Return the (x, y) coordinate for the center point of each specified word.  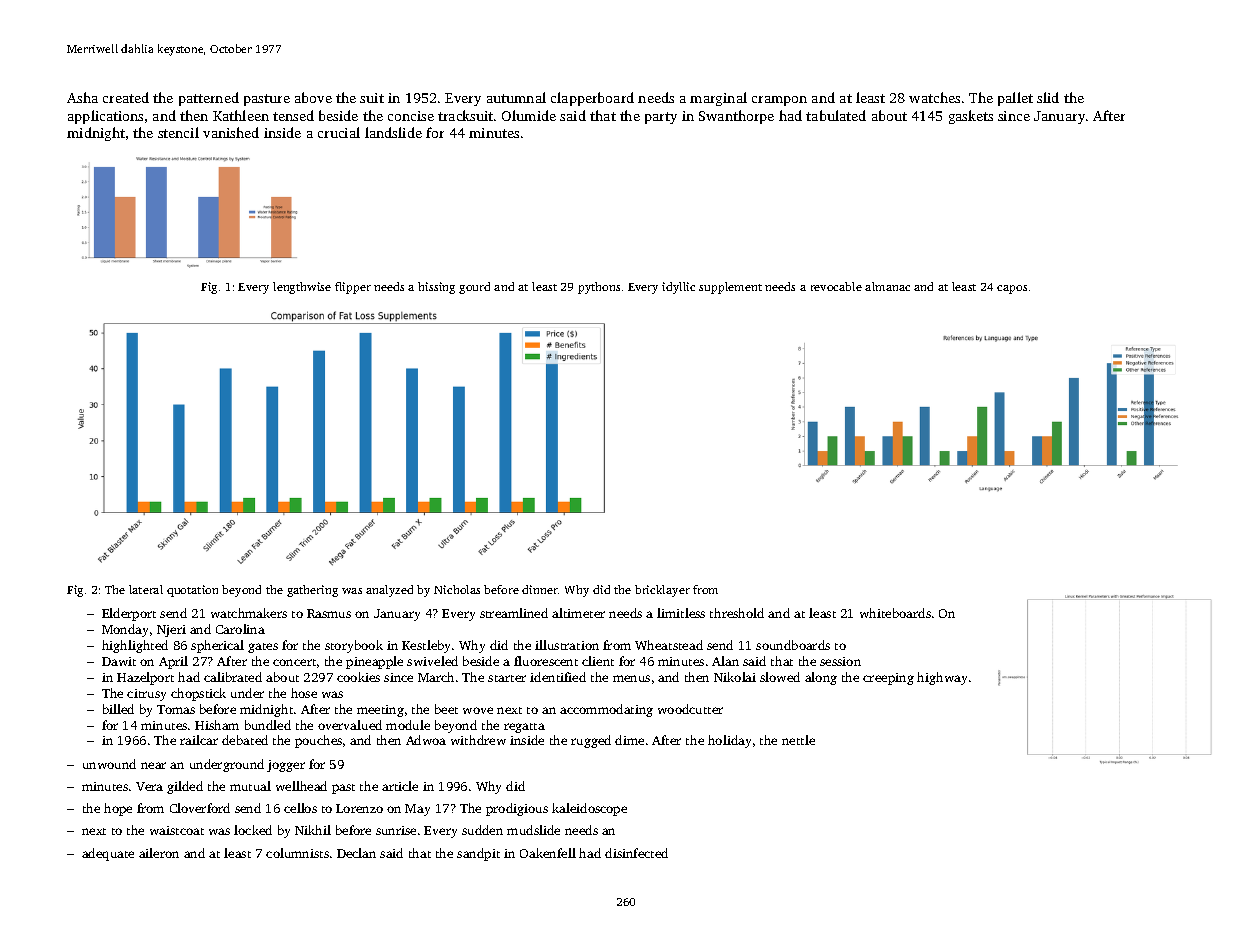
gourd (474, 288)
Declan (356, 853)
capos (1012, 289)
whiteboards (895, 613)
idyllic (678, 288)
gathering (312, 591)
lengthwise (302, 288)
